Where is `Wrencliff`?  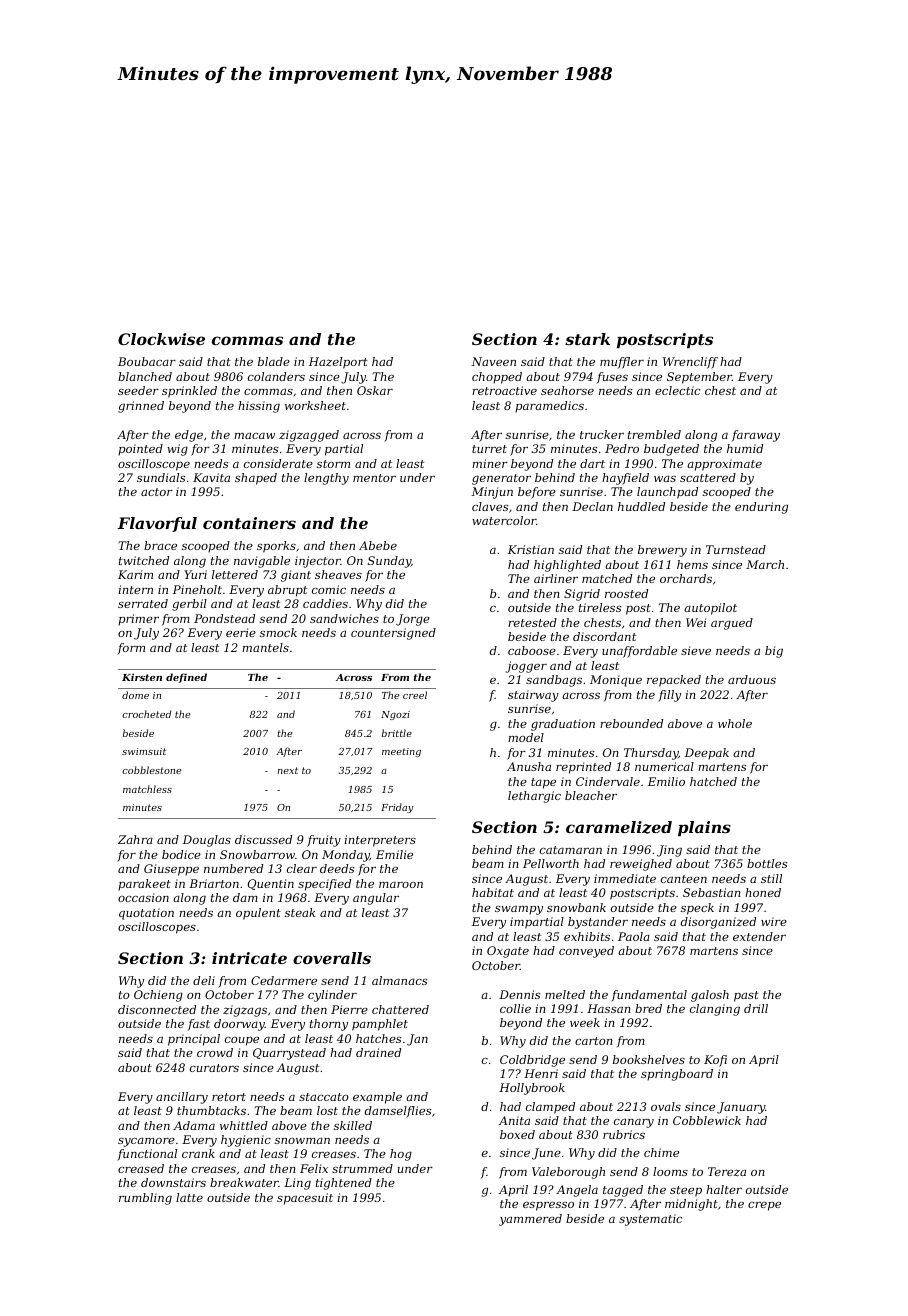 Wrencliff is located at coordinates (690, 363).
